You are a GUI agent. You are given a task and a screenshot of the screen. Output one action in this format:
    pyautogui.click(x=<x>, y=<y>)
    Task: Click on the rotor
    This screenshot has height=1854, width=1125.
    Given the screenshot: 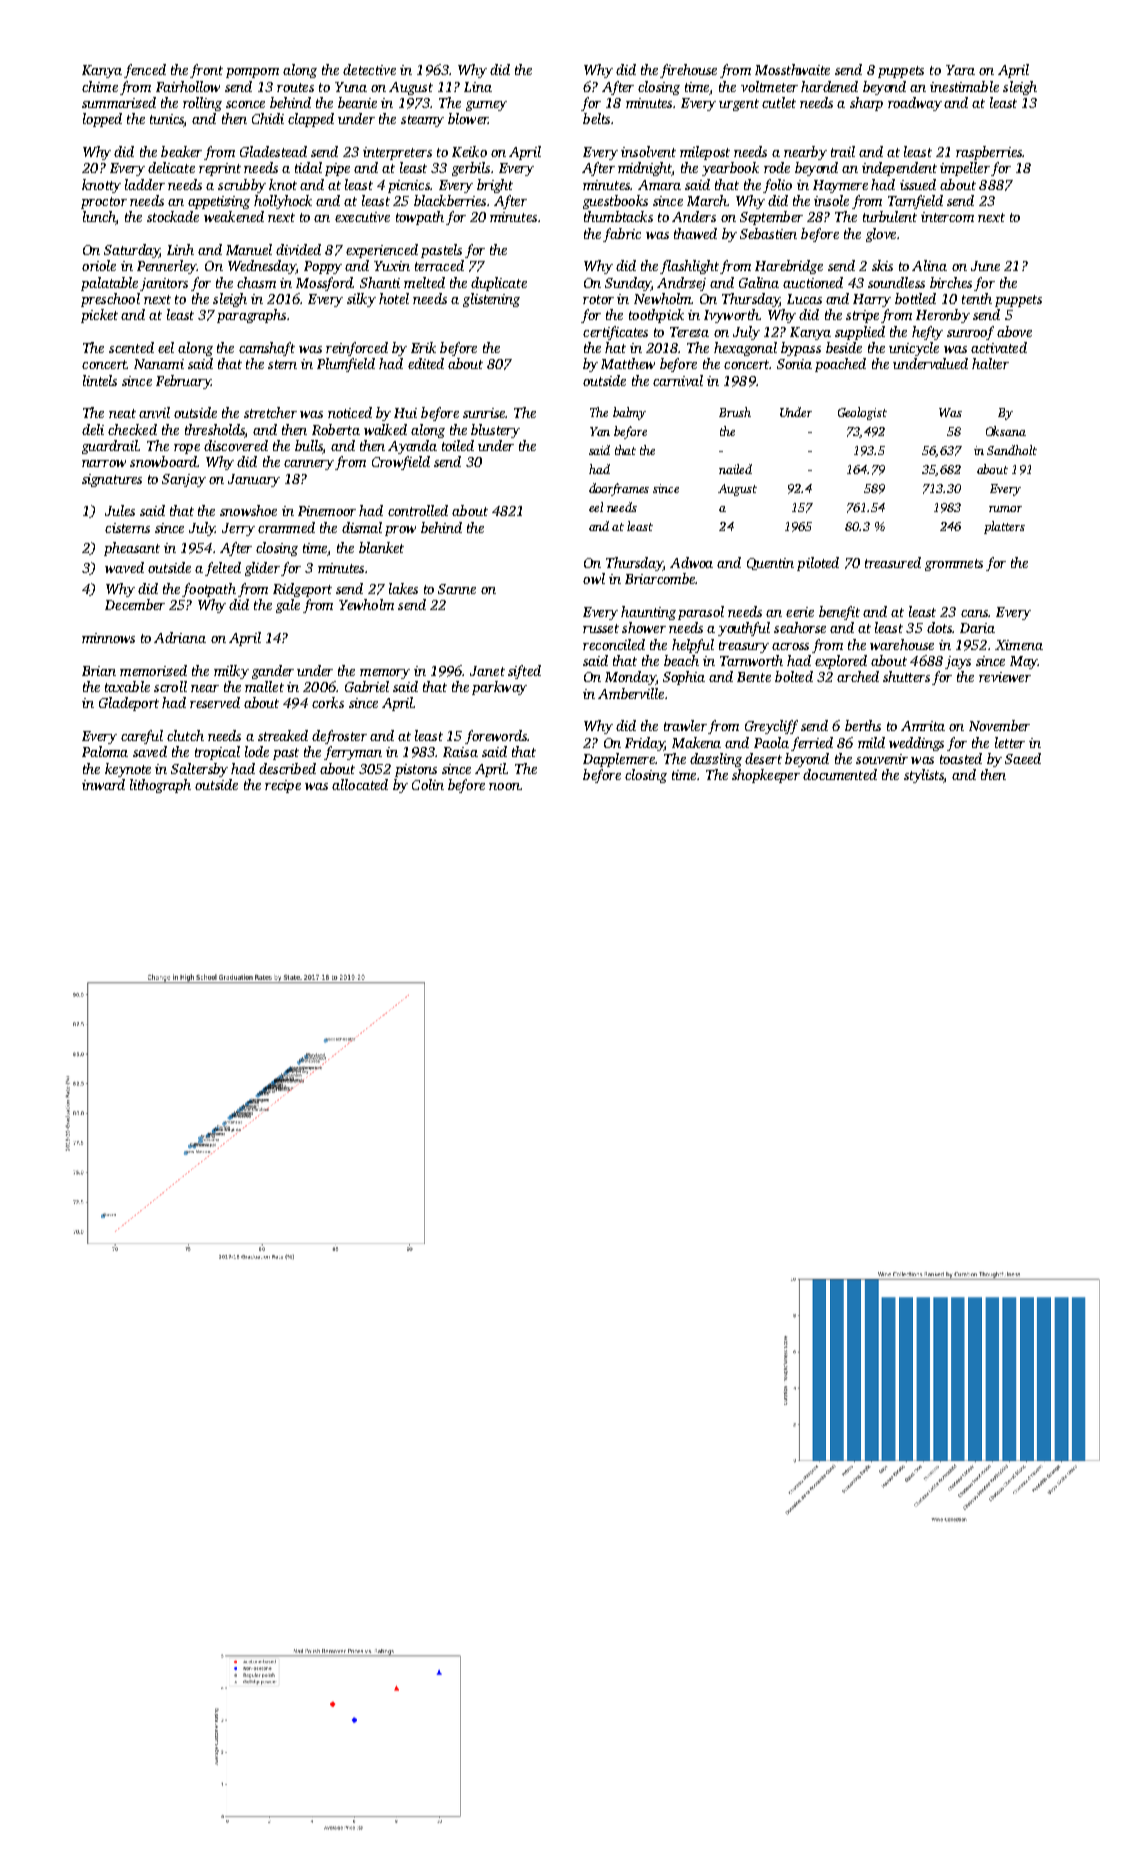 What is the action you would take?
    pyautogui.click(x=598, y=299)
